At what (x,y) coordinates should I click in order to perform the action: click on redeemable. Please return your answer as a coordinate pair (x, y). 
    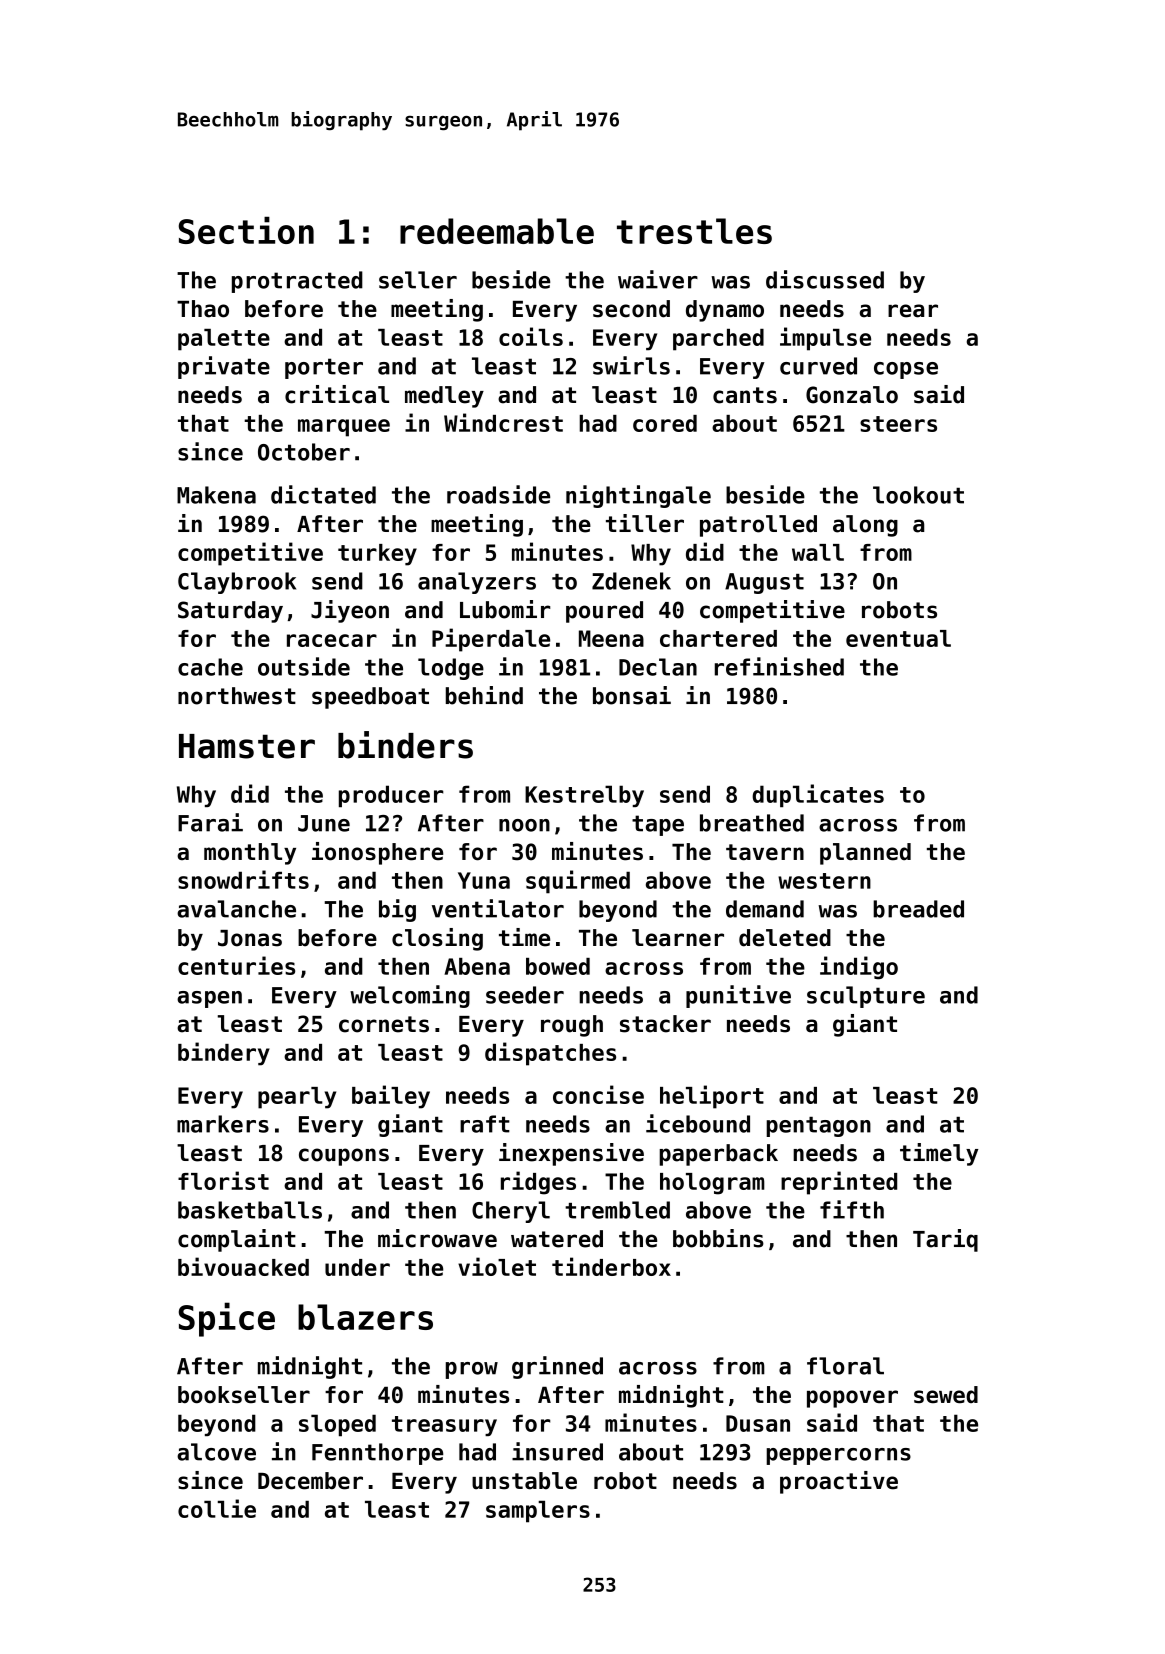
    Looking at the image, I should click on (497, 231).
